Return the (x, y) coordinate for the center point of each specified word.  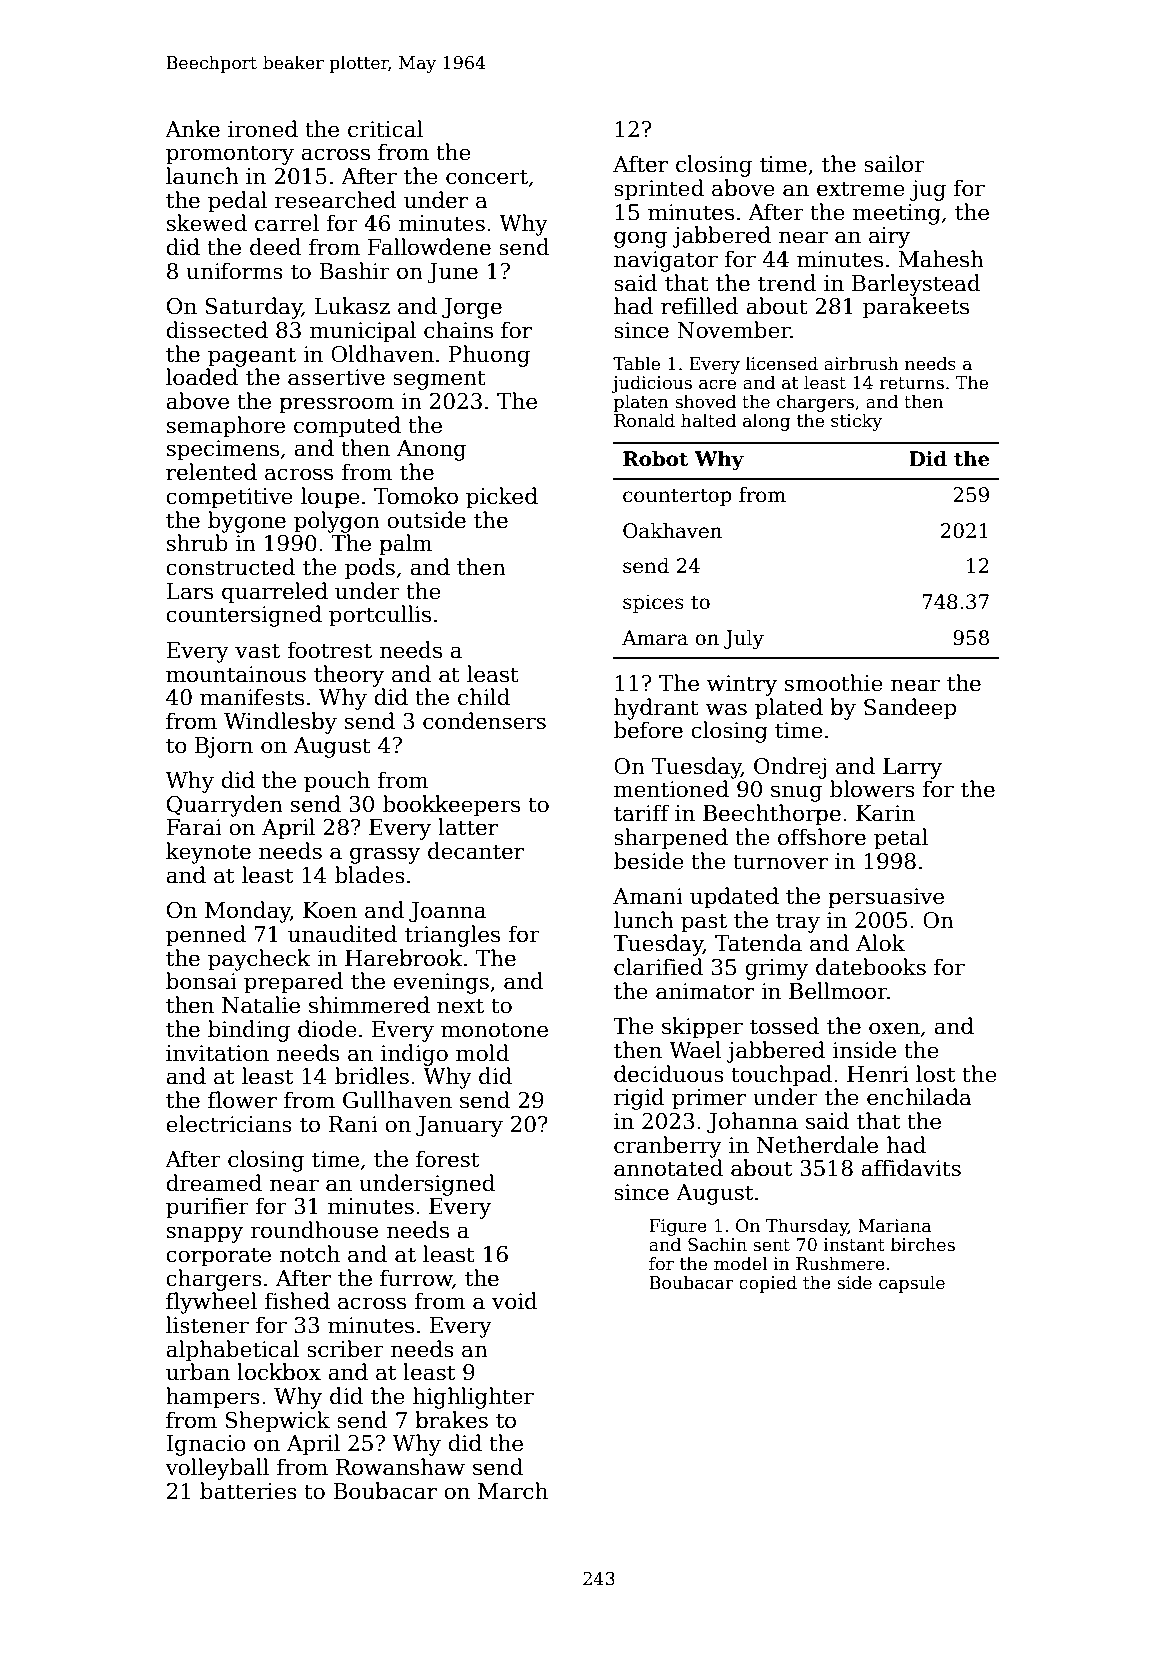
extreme (861, 189)
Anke (192, 129)
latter (468, 827)
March (513, 1491)
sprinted (659, 190)
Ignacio (206, 1445)
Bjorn (224, 747)
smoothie (834, 683)
